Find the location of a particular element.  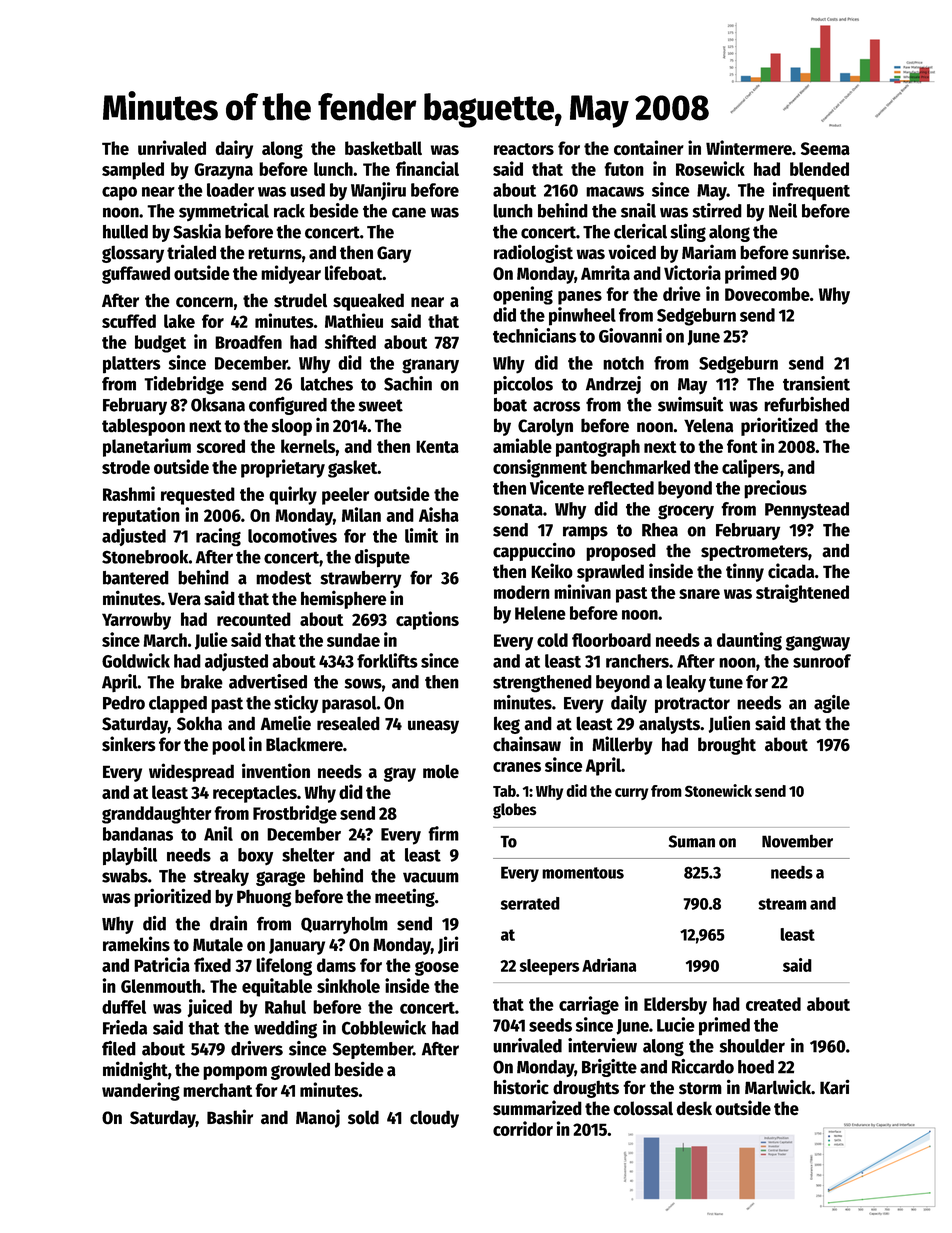

dairy is located at coordinates (234, 149).
